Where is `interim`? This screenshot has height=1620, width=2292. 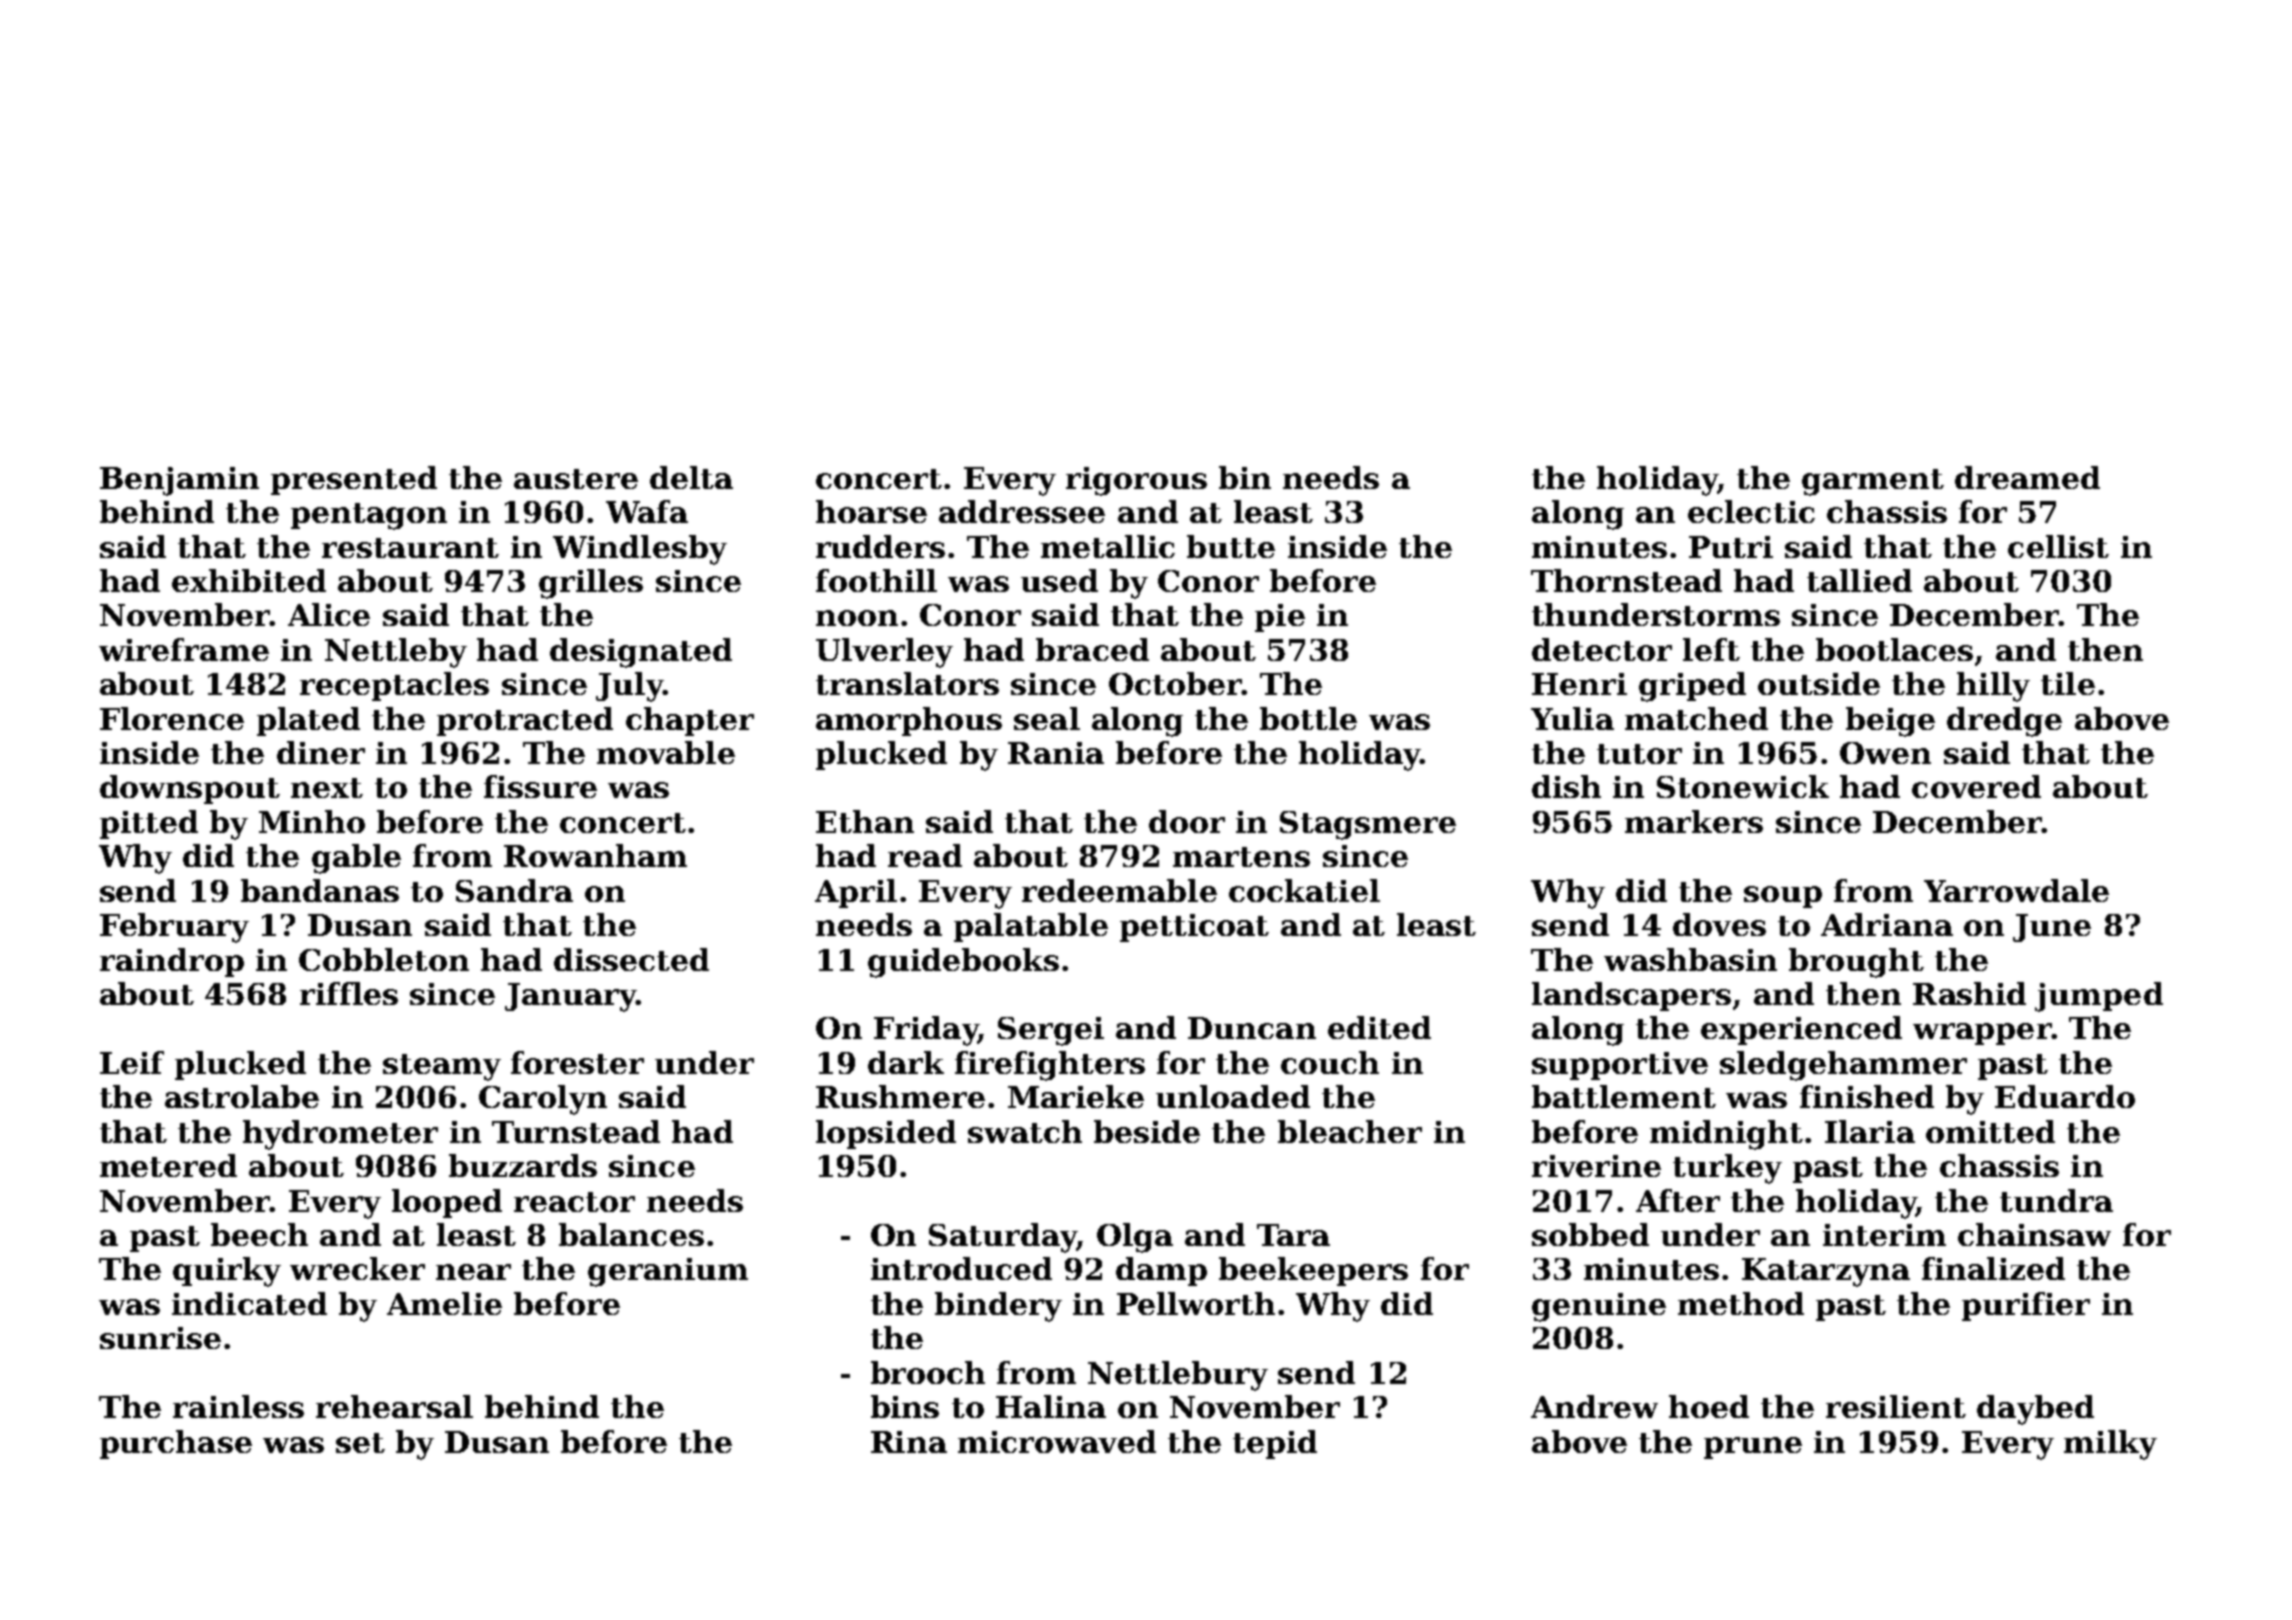
interim is located at coordinates (1884, 1235).
